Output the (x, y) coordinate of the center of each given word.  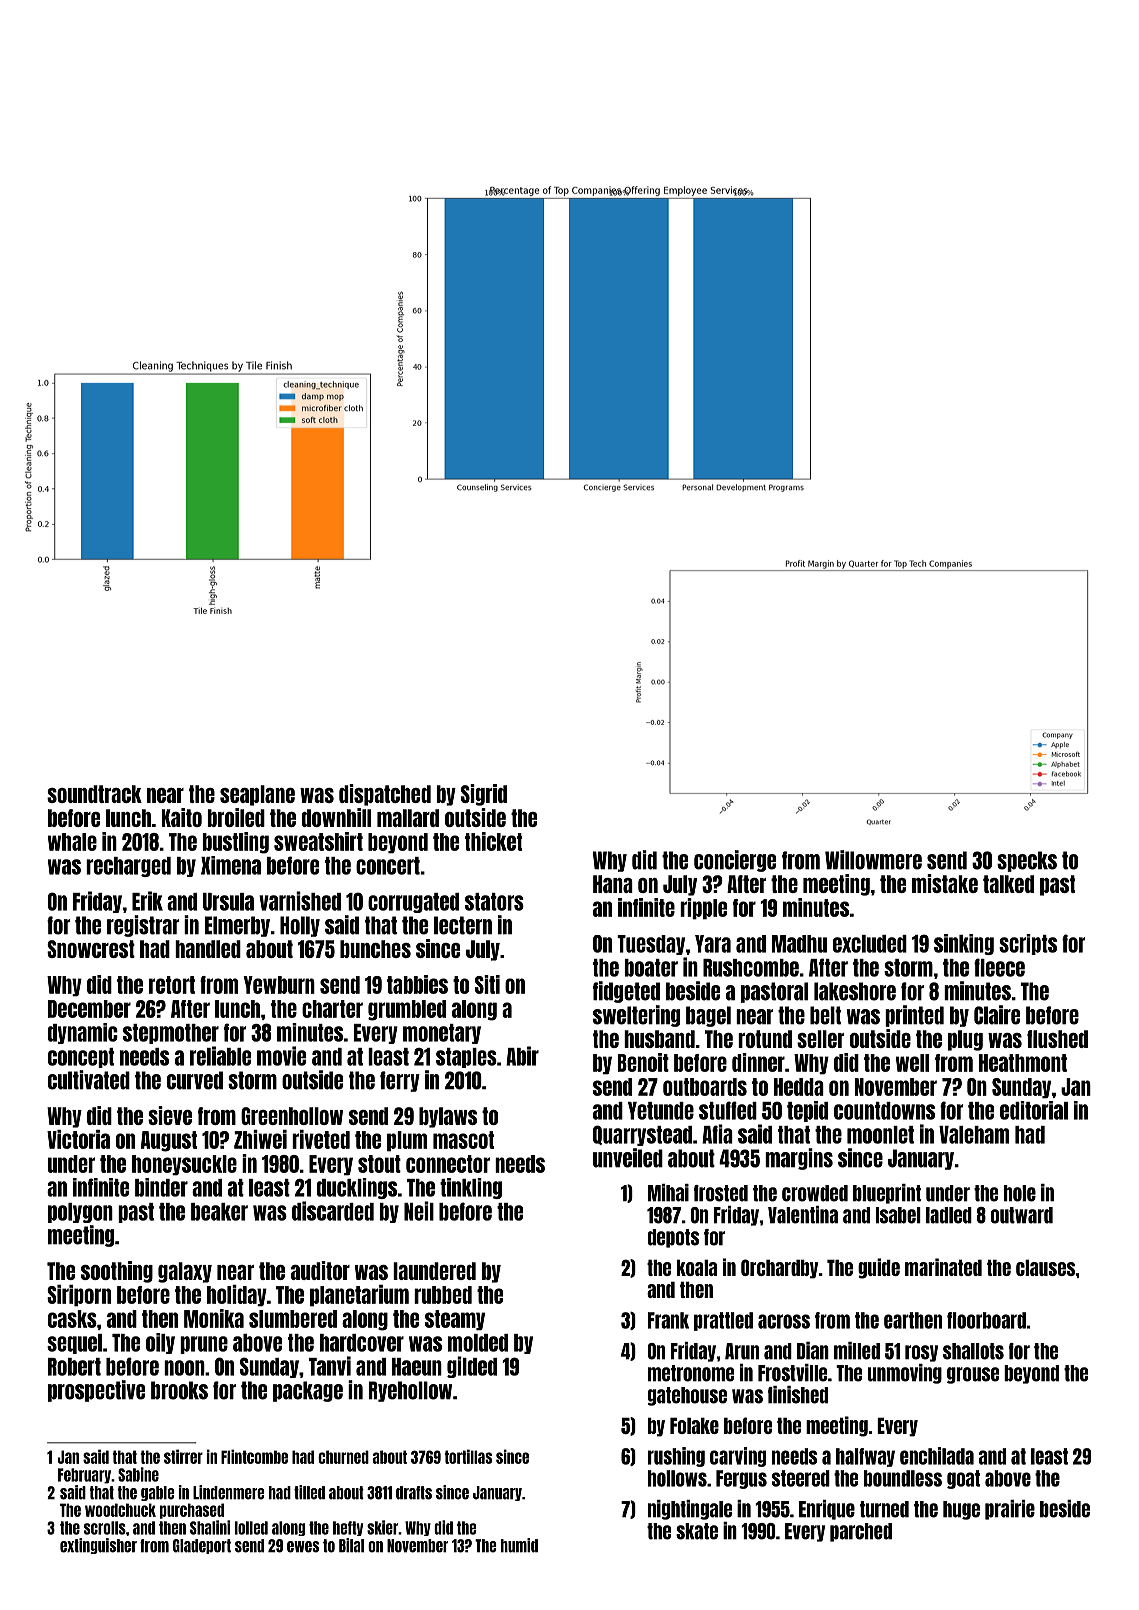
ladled (949, 1215)
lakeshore (855, 991)
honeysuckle (184, 1165)
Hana (613, 884)
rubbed (443, 1295)
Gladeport (202, 1546)
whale (72, 842)
